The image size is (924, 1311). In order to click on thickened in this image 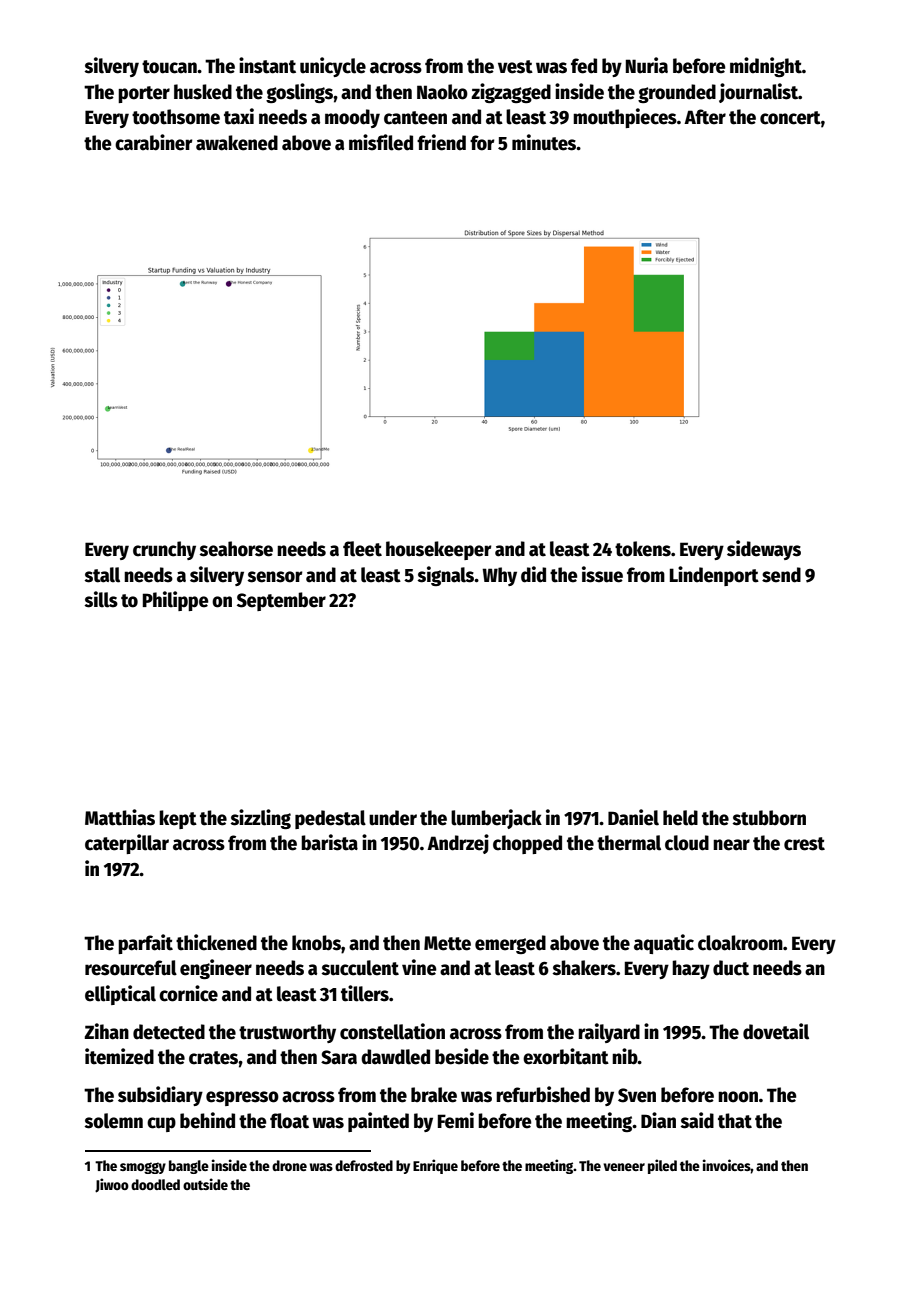, I will do `click(216, 942)`.
